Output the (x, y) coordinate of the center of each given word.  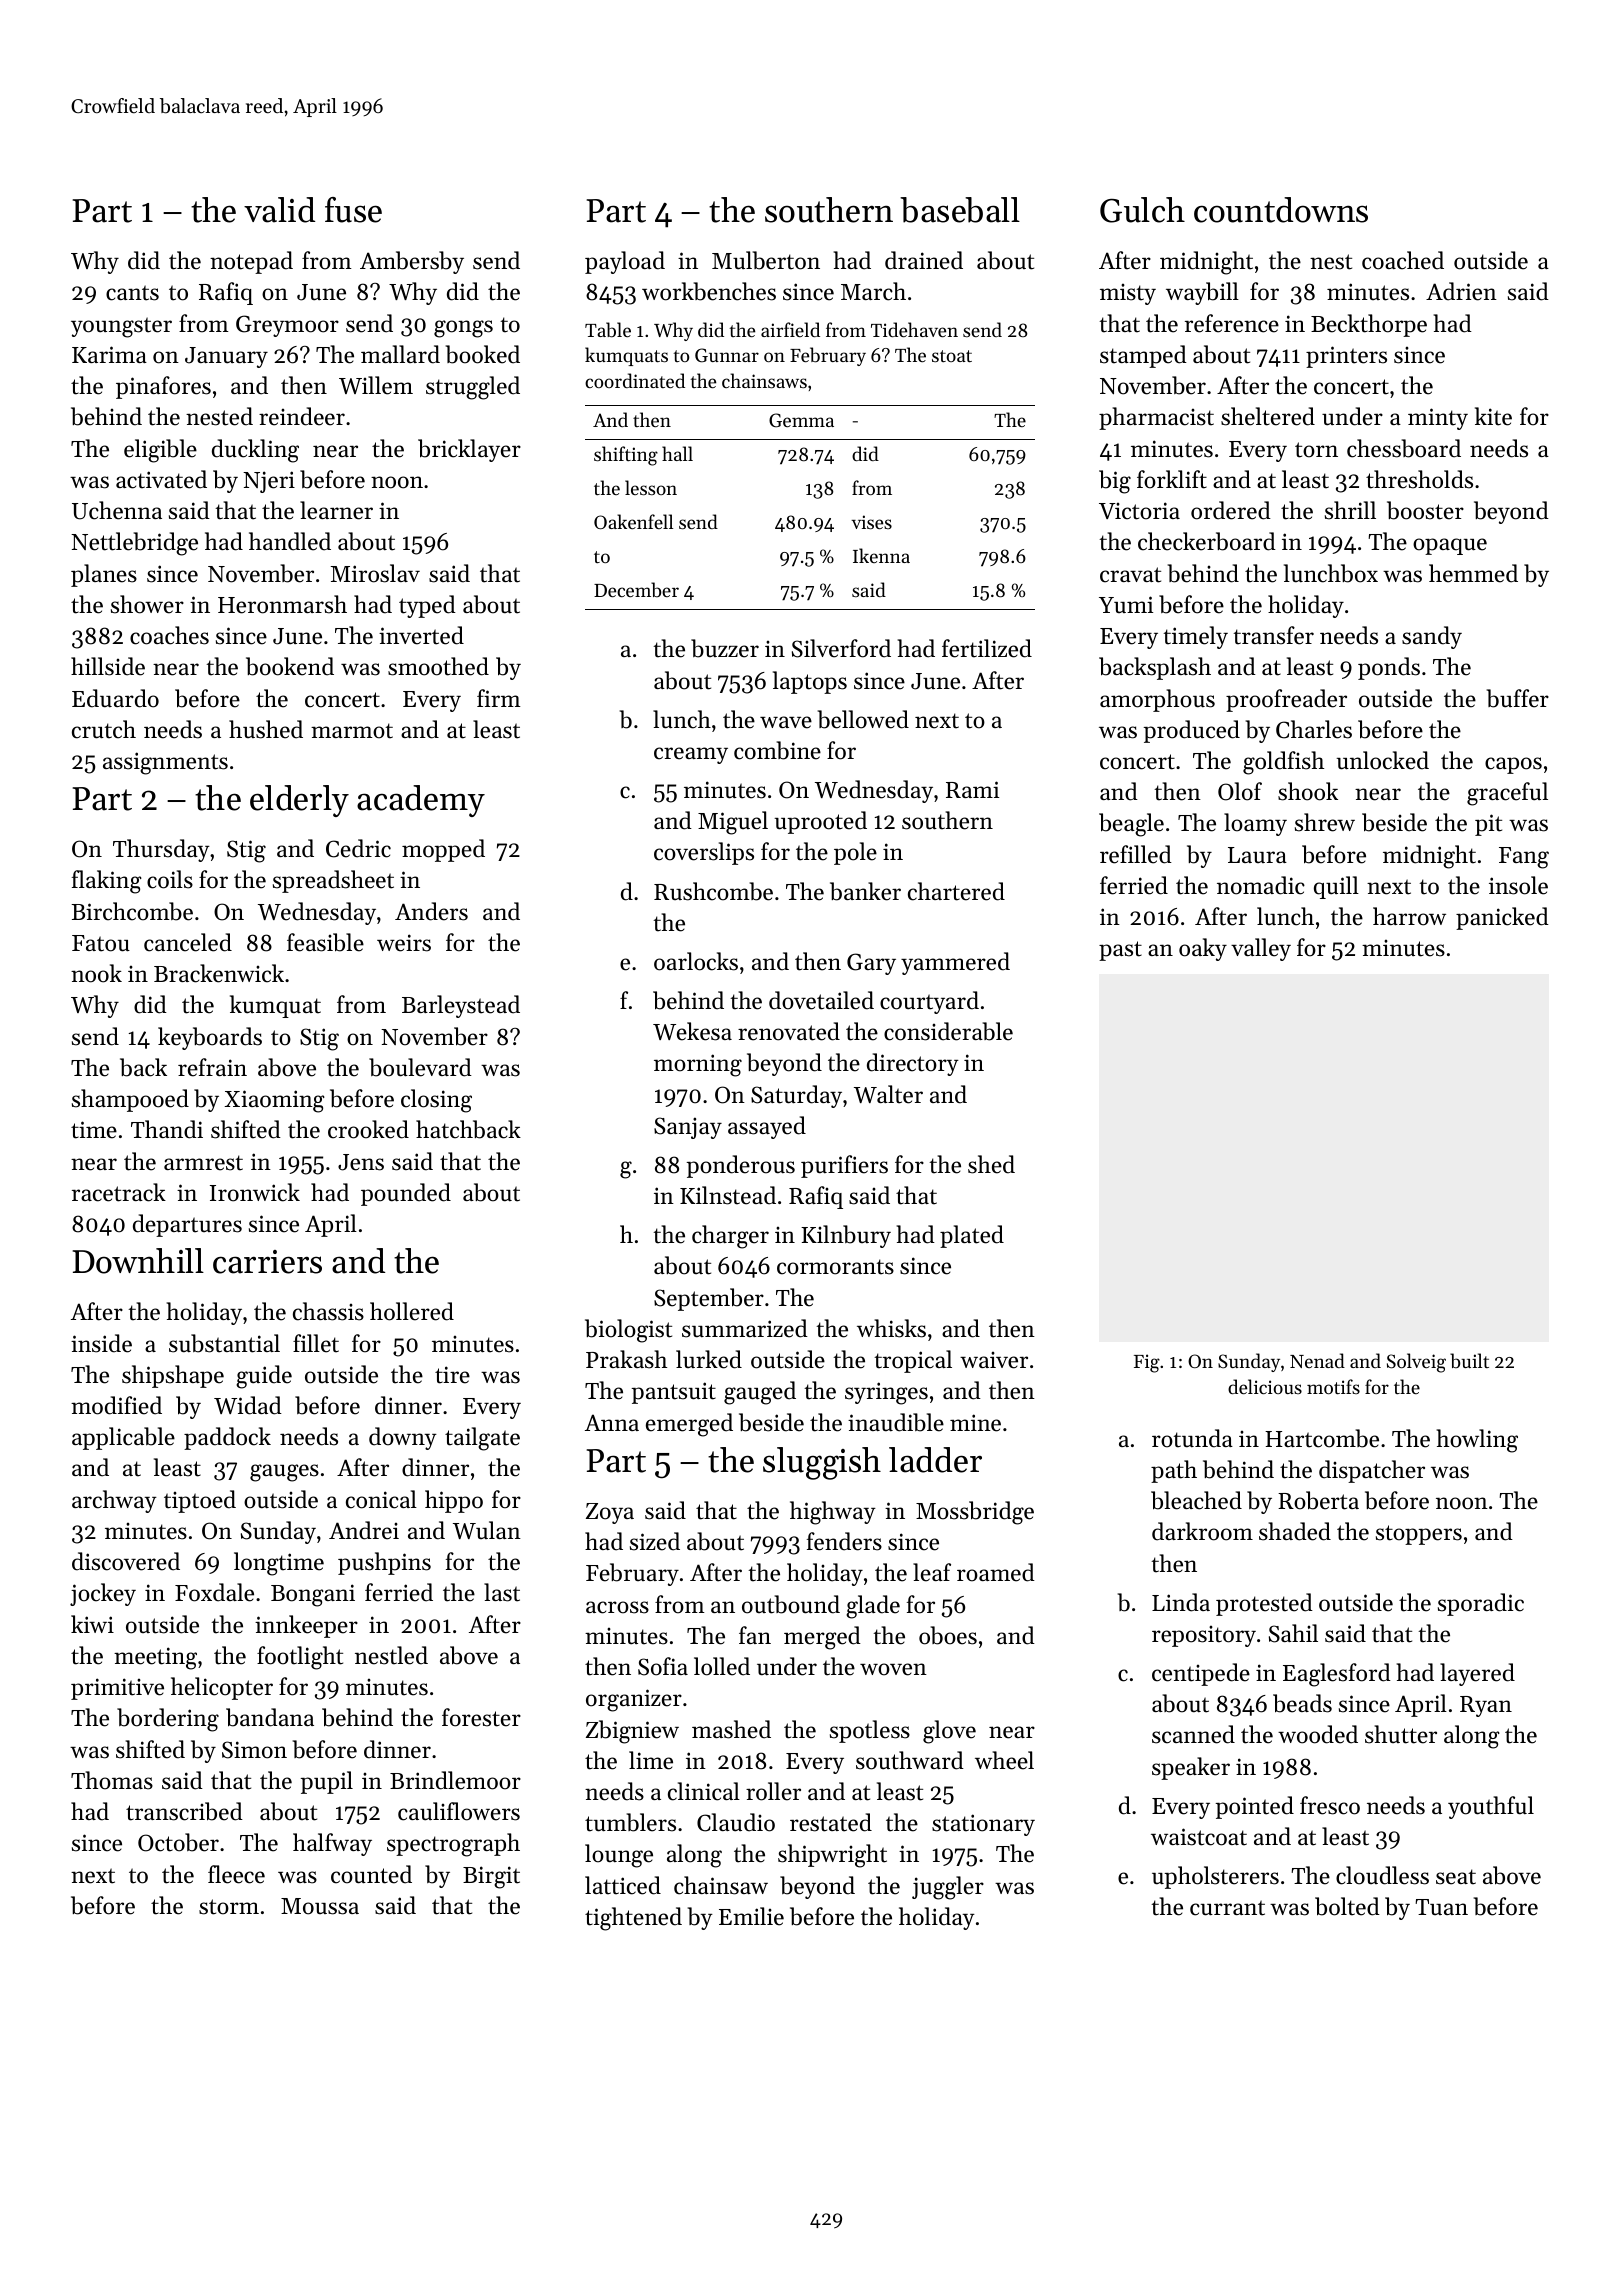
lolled (722, 1666)
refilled (1136, 854)
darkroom (1202, 1531)
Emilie (751, 1916)
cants (132, 293)
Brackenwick (219, 973)
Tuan (1441, 1907)
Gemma (801, 420)
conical (381, 1499)
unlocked (1382, 760)
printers (1346, 357)
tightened (633, 1919)
